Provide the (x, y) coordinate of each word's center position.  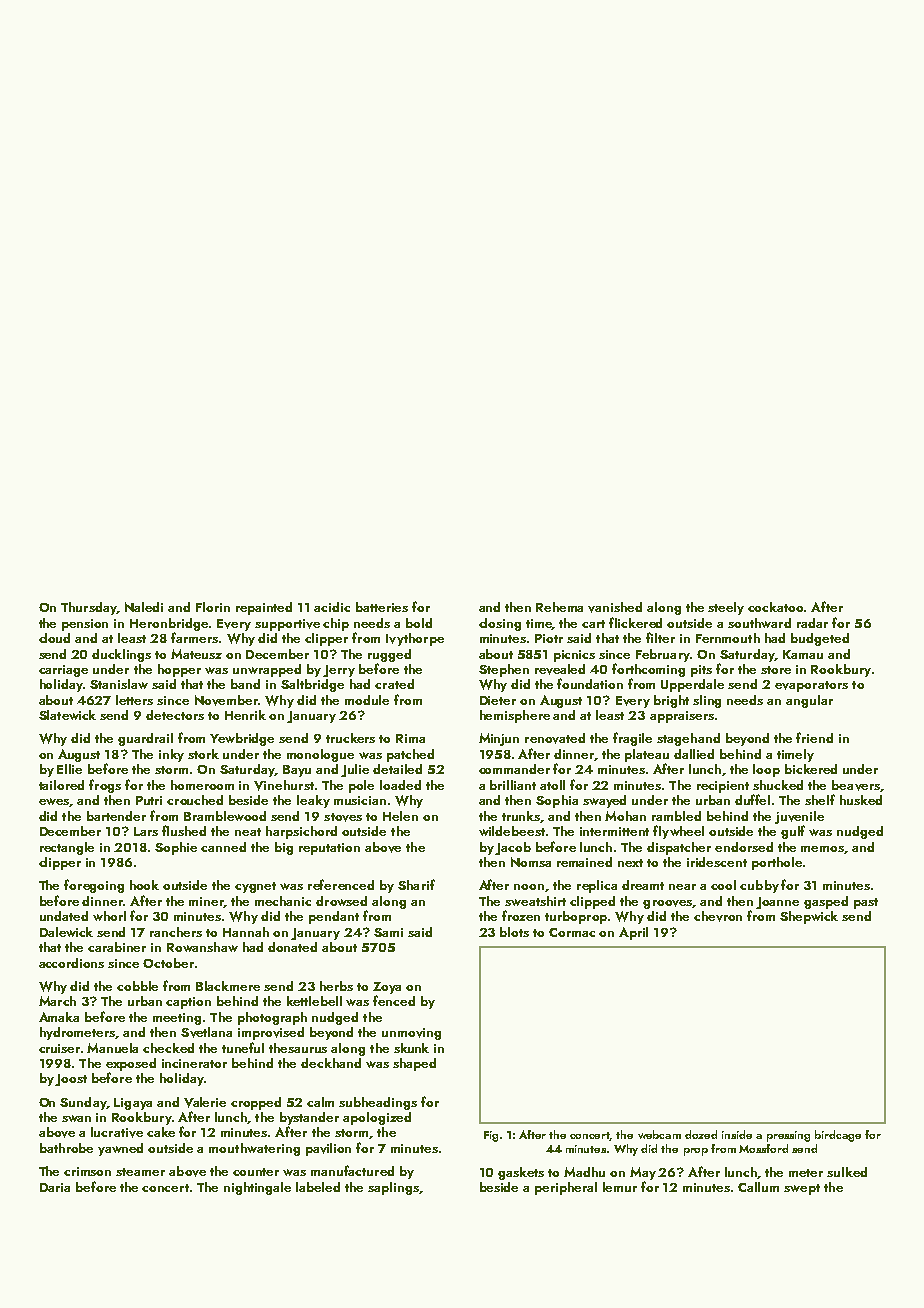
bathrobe (66, 1148)
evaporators (811, 686)
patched (410, 755)
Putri (149, 800)
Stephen (504, 670)
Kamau (803, 654)
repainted (264, 608)
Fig (491, 1136)
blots (514, 932)
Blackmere (228, 986)
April (633, 933)
